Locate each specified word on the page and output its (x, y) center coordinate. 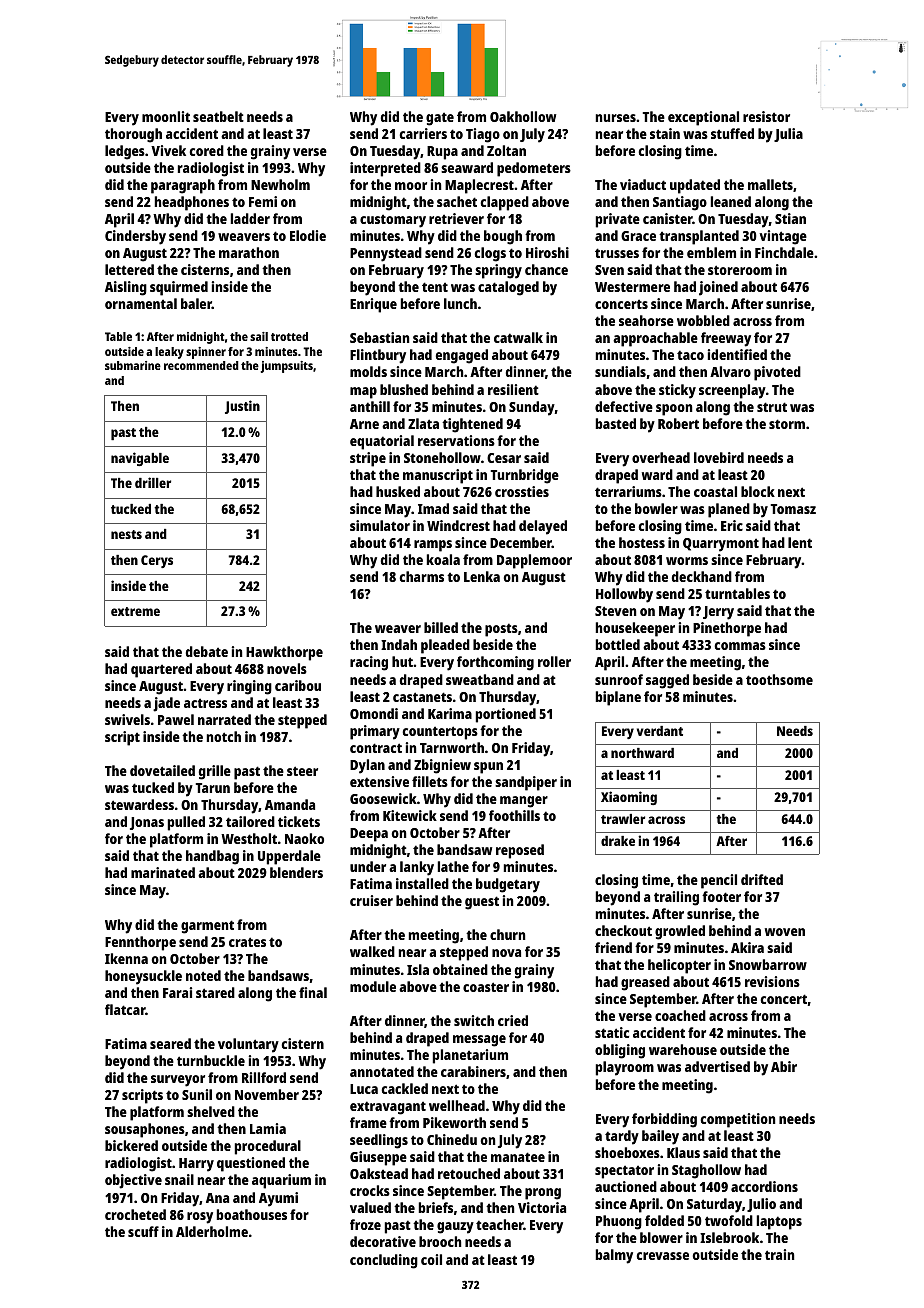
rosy (200, 1218)
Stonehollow (442, 457)
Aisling (126, 288)
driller (153, 482)
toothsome (779, 679)
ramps (433, 546)
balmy (614, 1256)
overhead (661, 457)
